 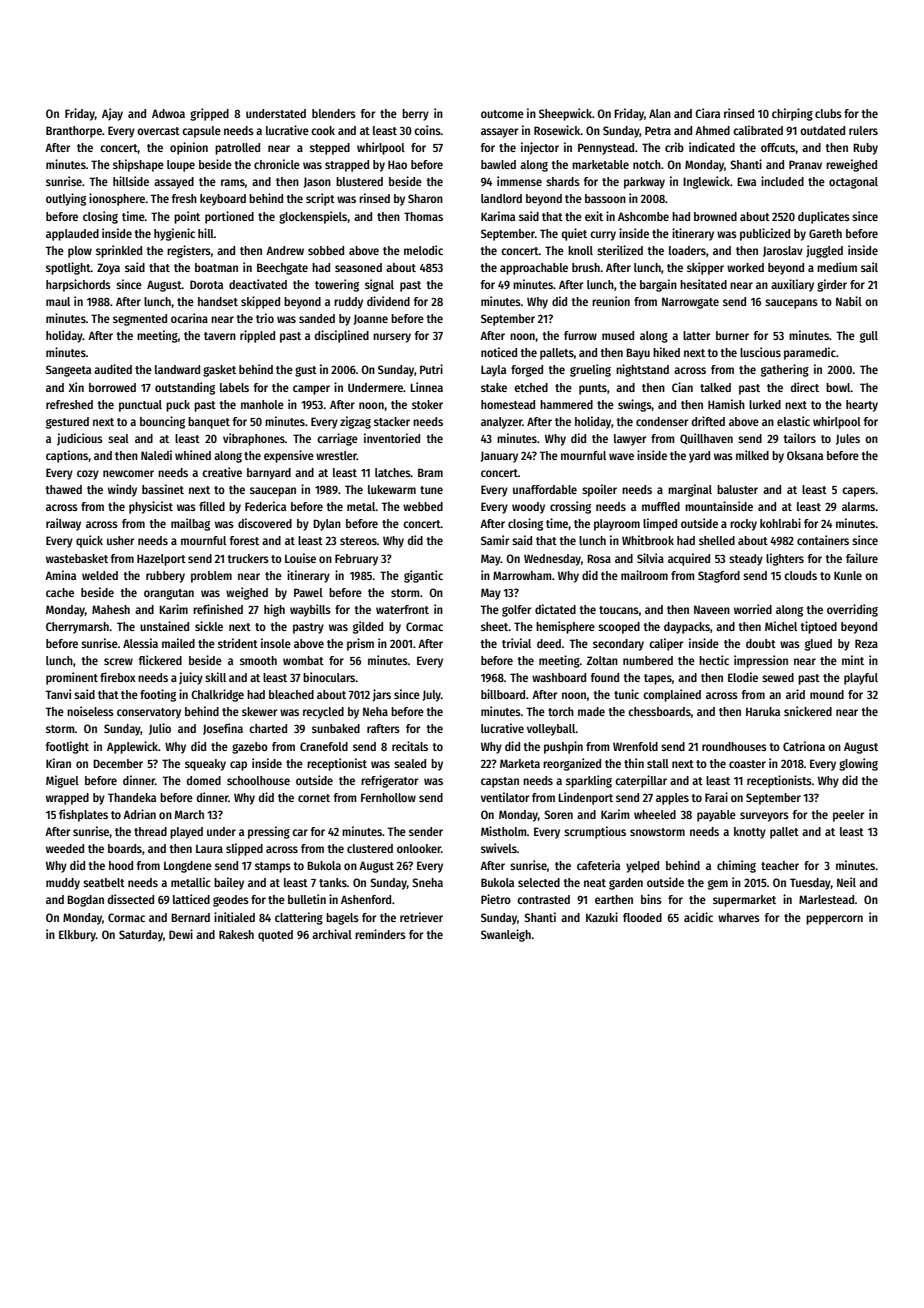 I want to click on spotlight, so click(x=68, y=268).
